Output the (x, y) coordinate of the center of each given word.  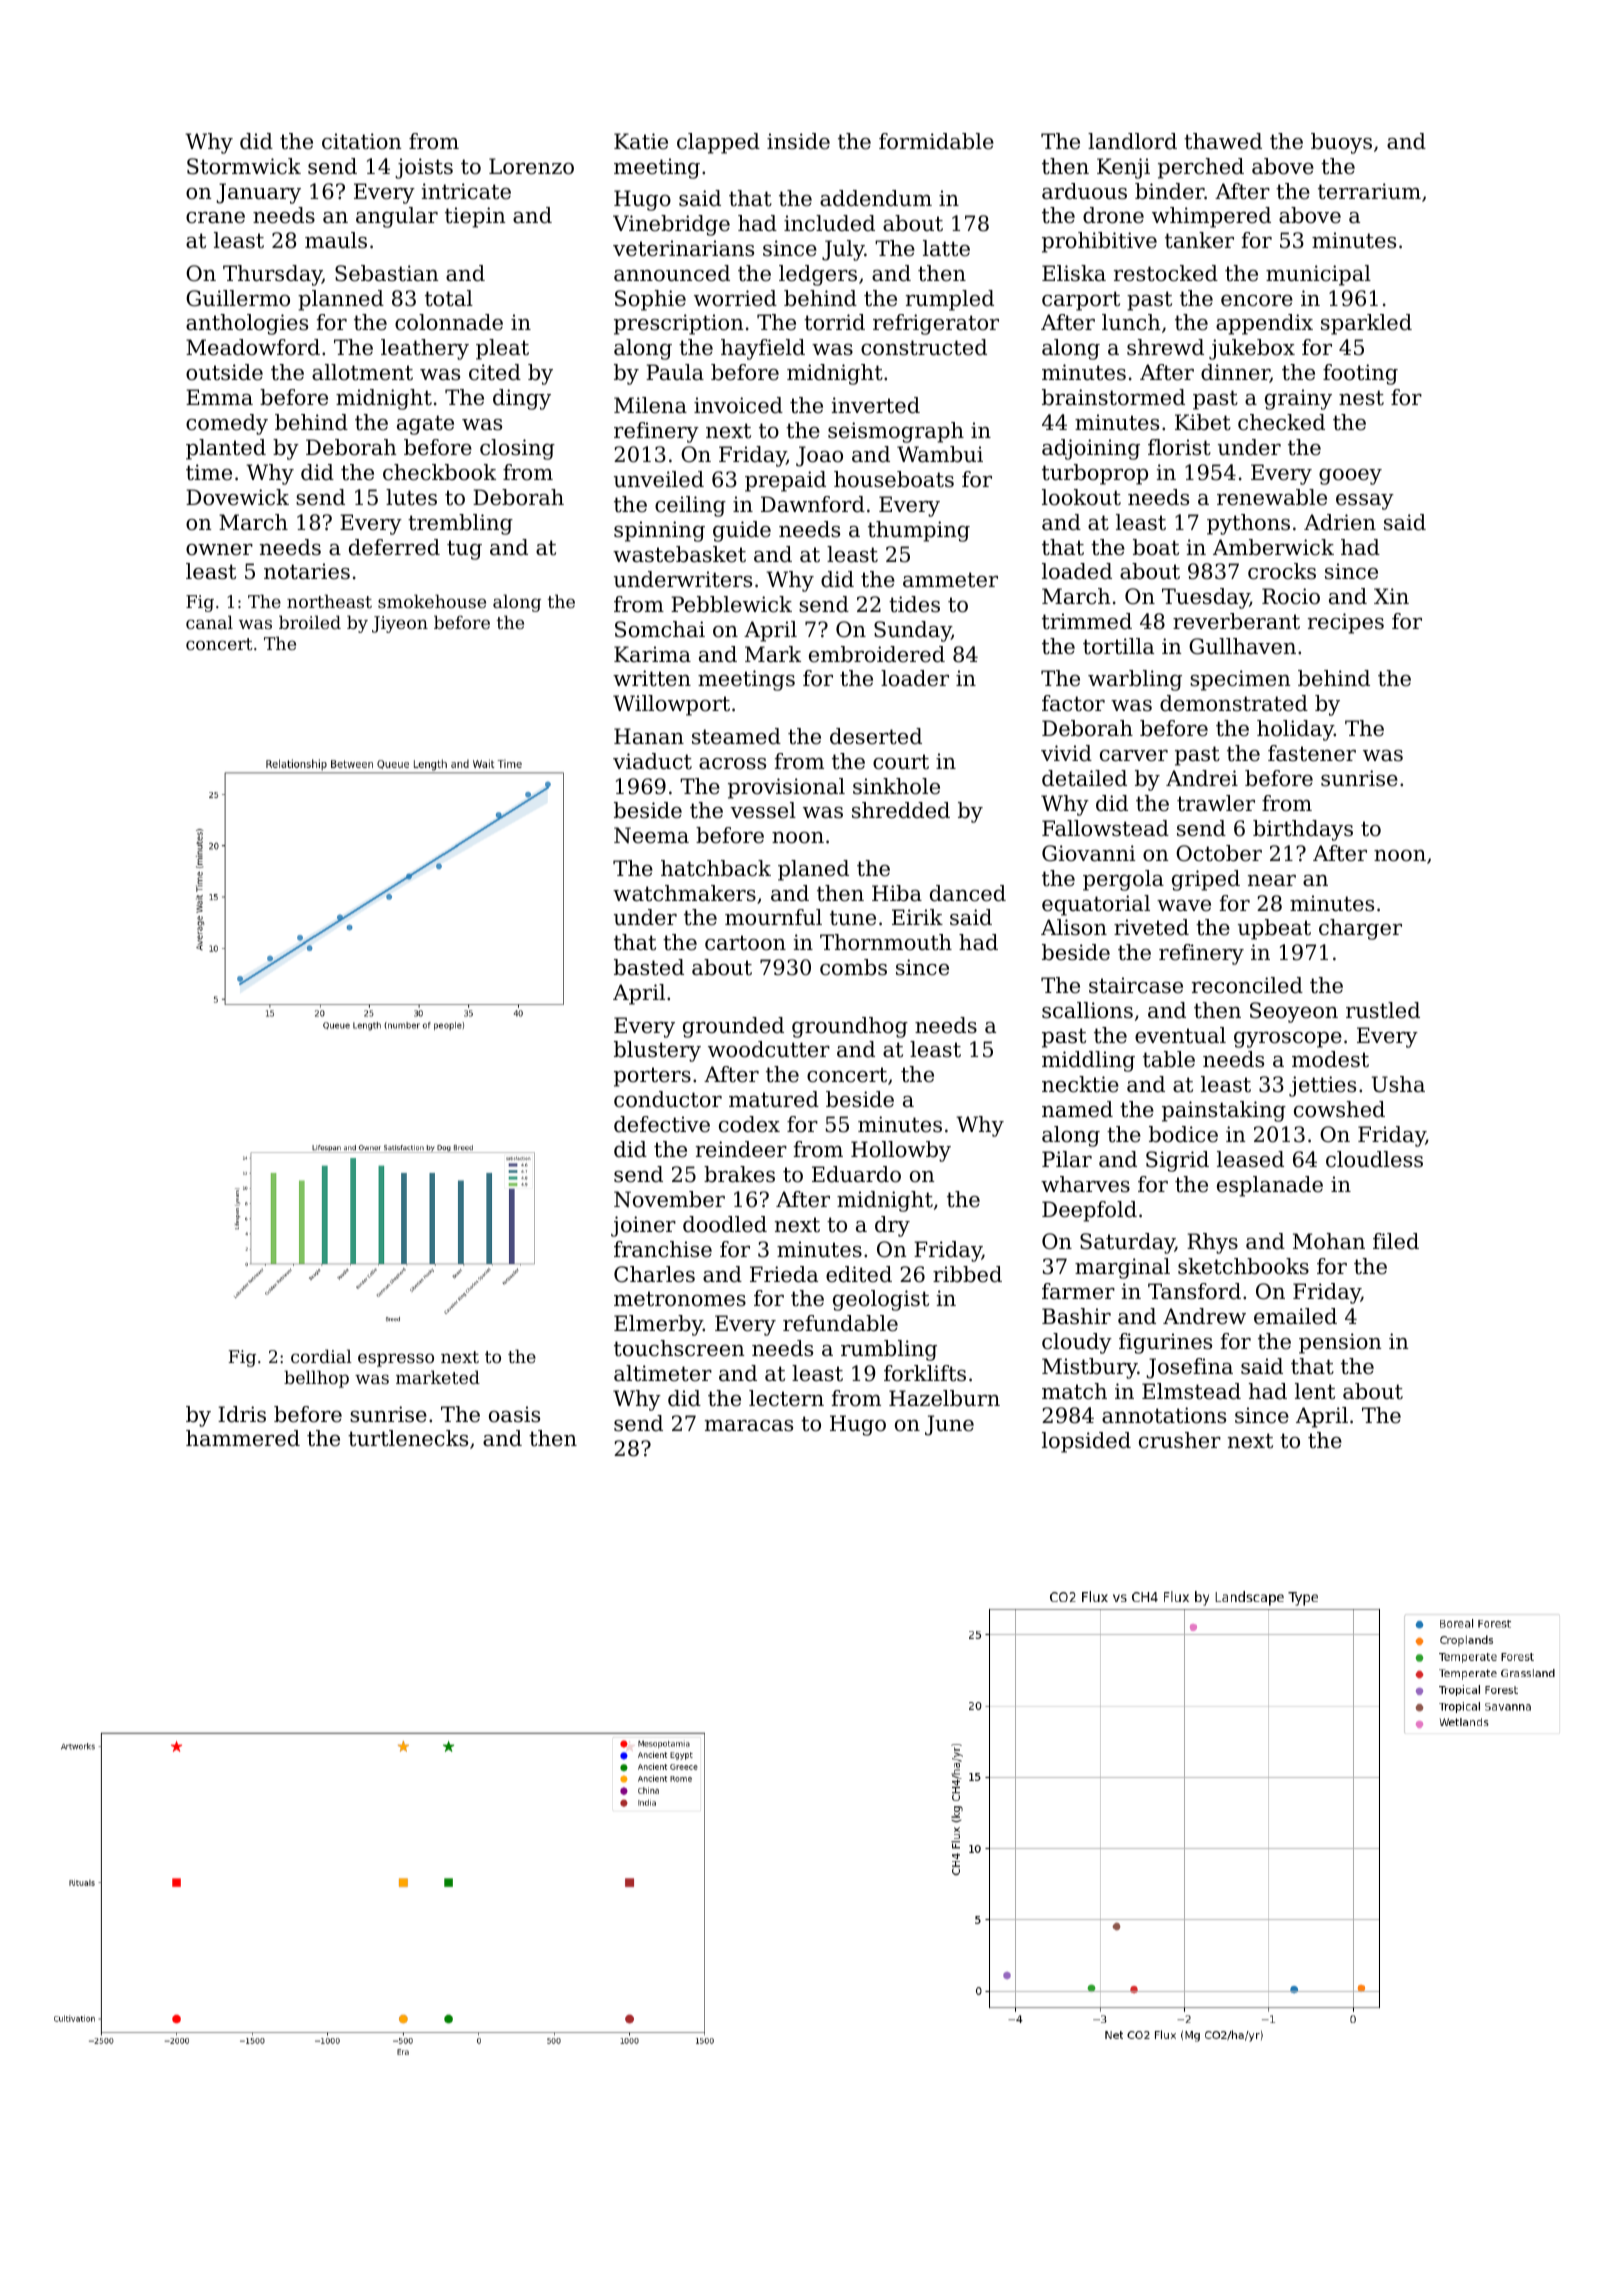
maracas (749, 1426)
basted (649, 967)
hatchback (716, 868)
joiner (643, 1226)
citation (362, 141)
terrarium (1369, 191)
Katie (641, 141)
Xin (1391, 596)
